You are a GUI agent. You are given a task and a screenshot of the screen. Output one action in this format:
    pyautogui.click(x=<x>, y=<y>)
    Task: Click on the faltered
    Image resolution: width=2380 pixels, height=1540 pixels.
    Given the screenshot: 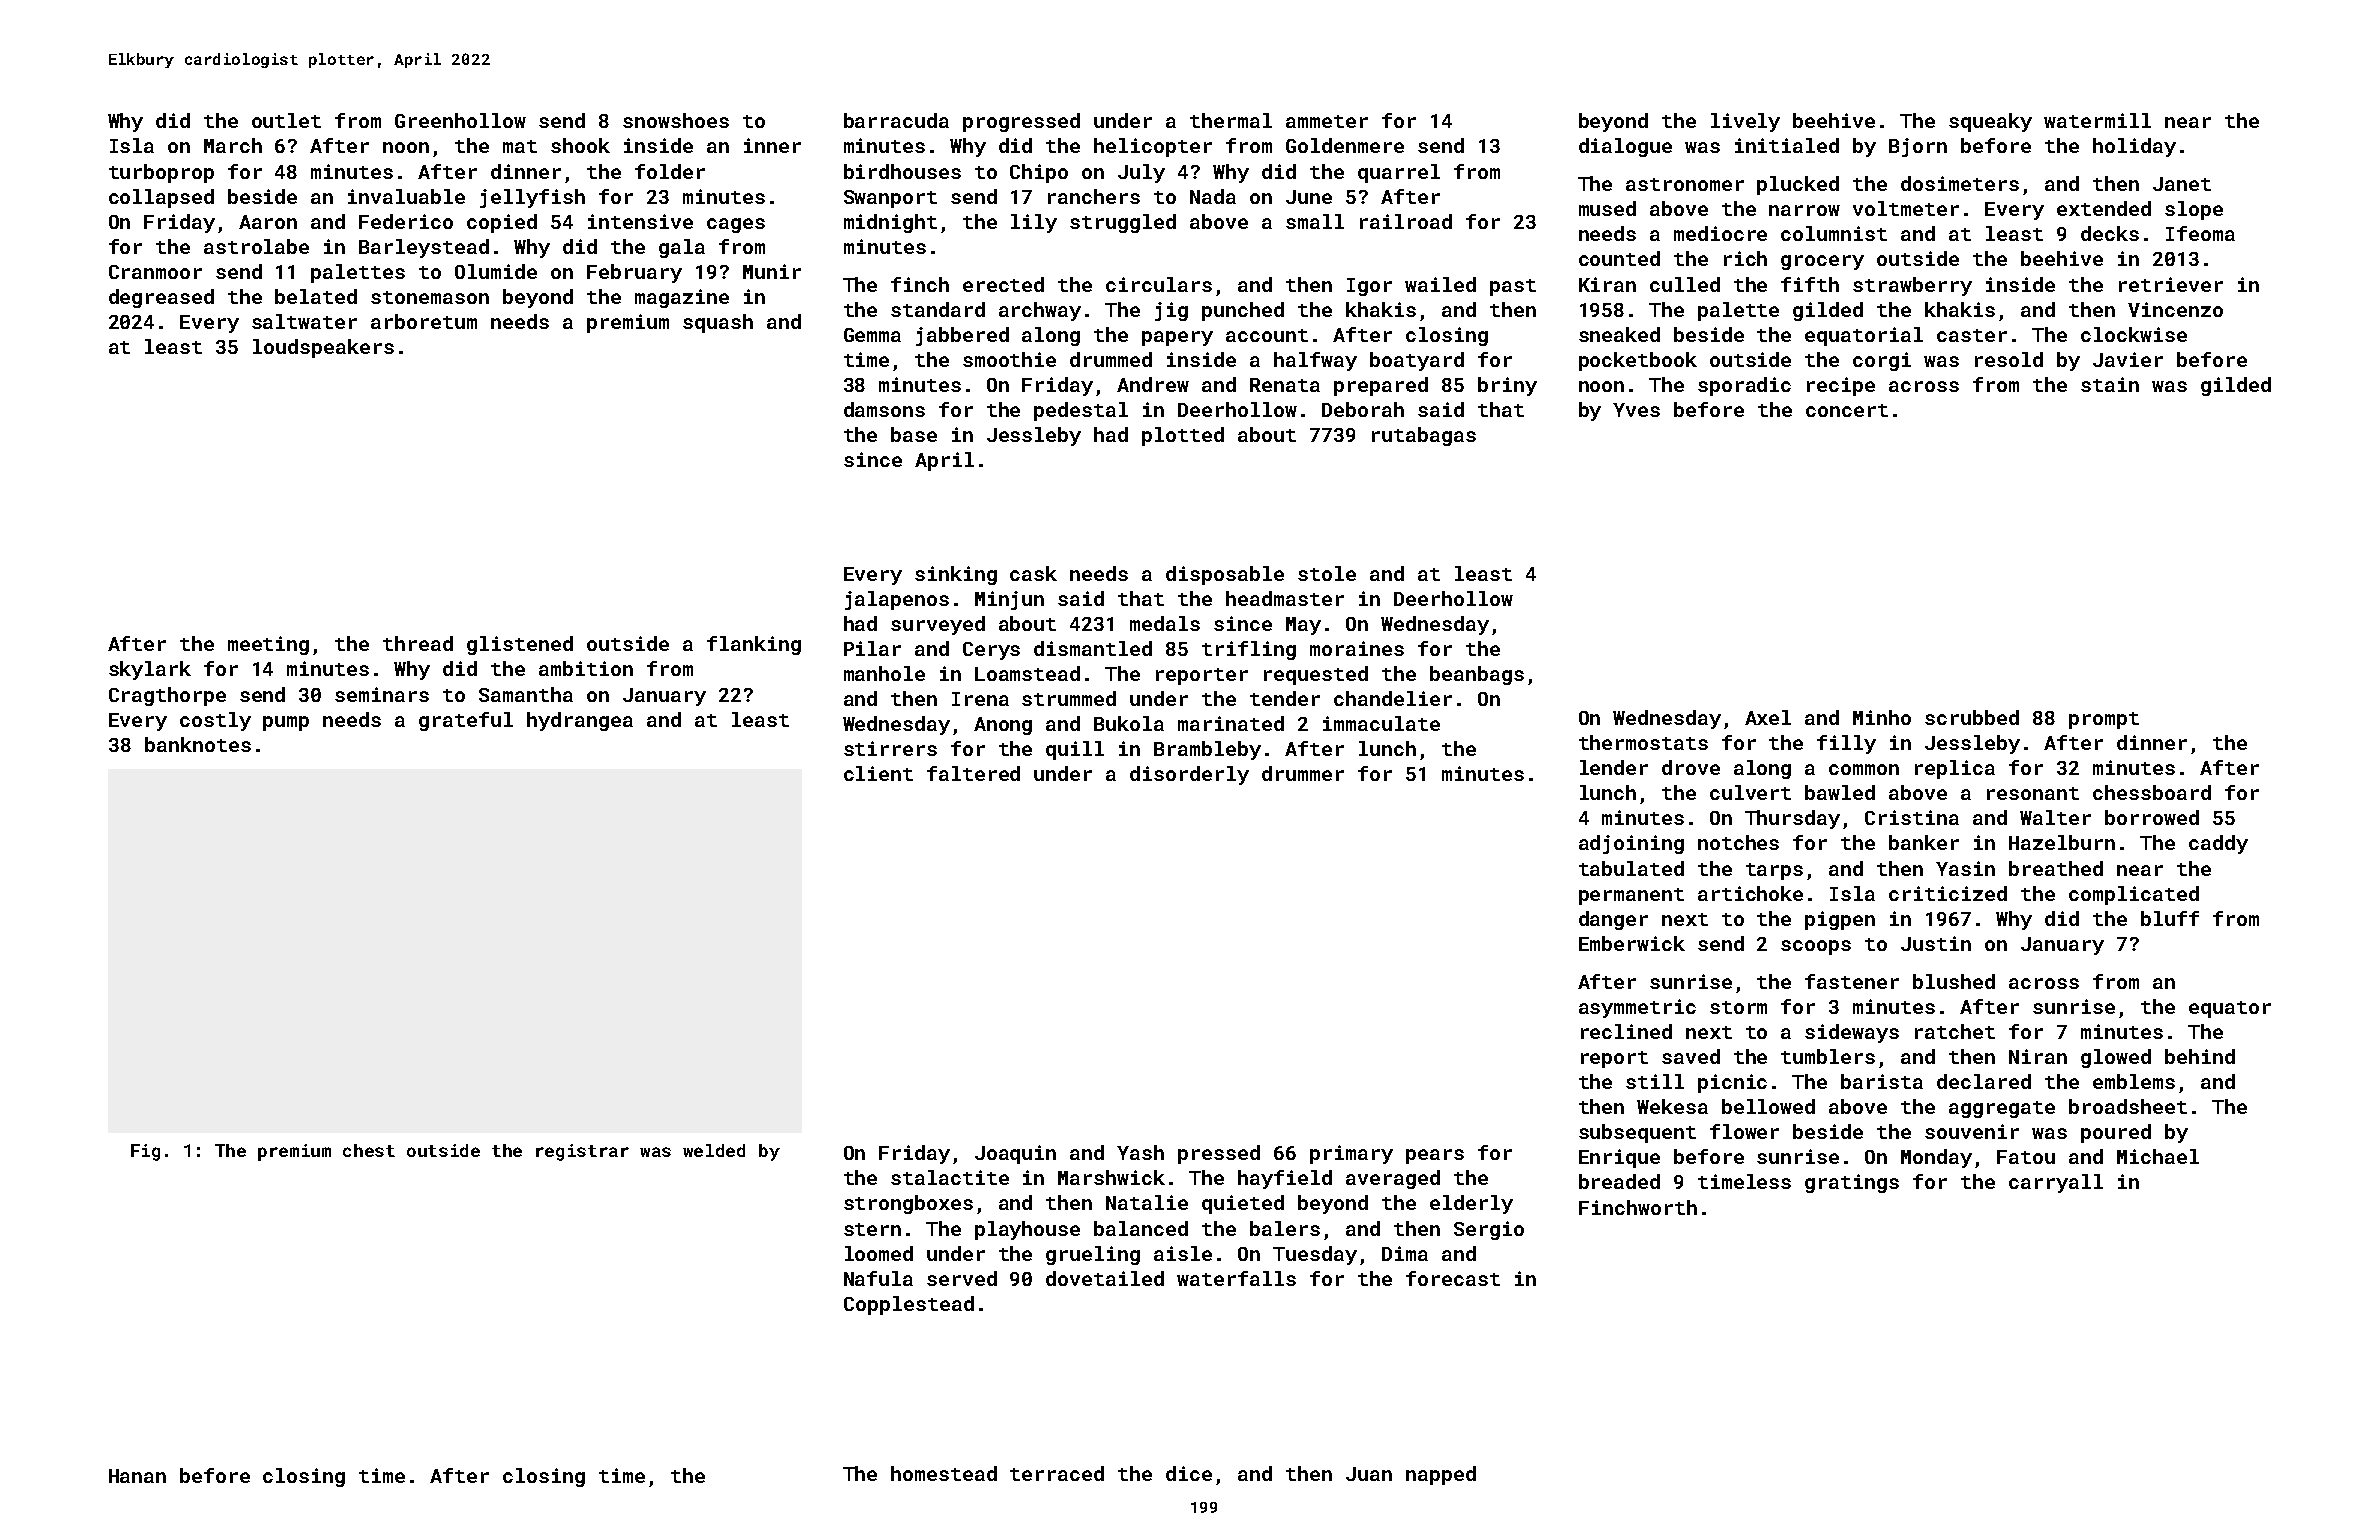 What is the action you would take?
    pyautogui.click(x=973, y=773)
